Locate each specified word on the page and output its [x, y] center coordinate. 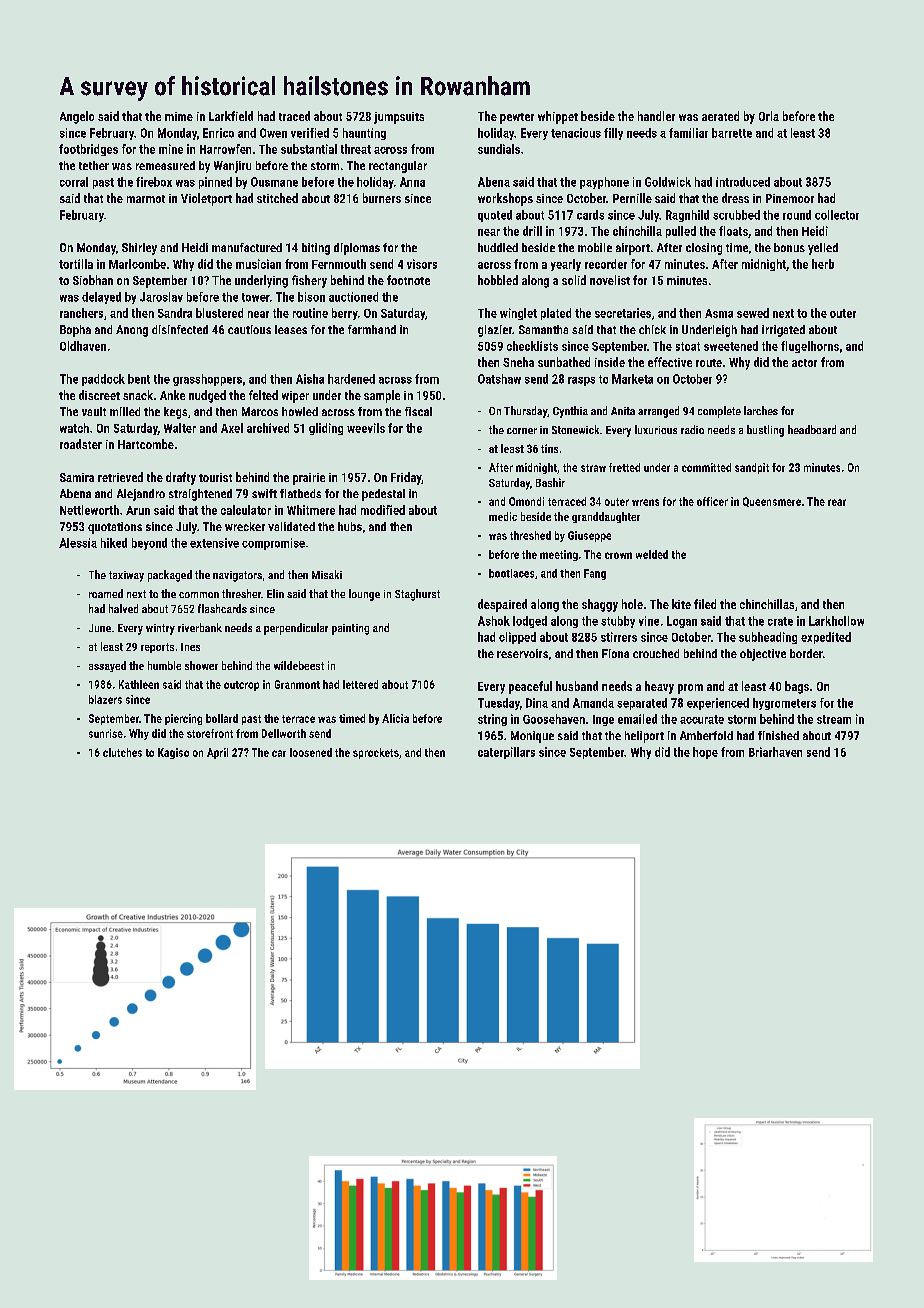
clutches [122, 752]
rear [837, 502]
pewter [517, 118]
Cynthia [570, 412]
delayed [101, 298]
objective [763, 655]
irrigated [783, 331]
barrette [732, 133]
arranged [658, 412]
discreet [99, 395]
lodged [530, 622]
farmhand [372, 329]
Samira [77, 477]
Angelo [77, 117]
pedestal [383, 495]
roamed [106, 593]
